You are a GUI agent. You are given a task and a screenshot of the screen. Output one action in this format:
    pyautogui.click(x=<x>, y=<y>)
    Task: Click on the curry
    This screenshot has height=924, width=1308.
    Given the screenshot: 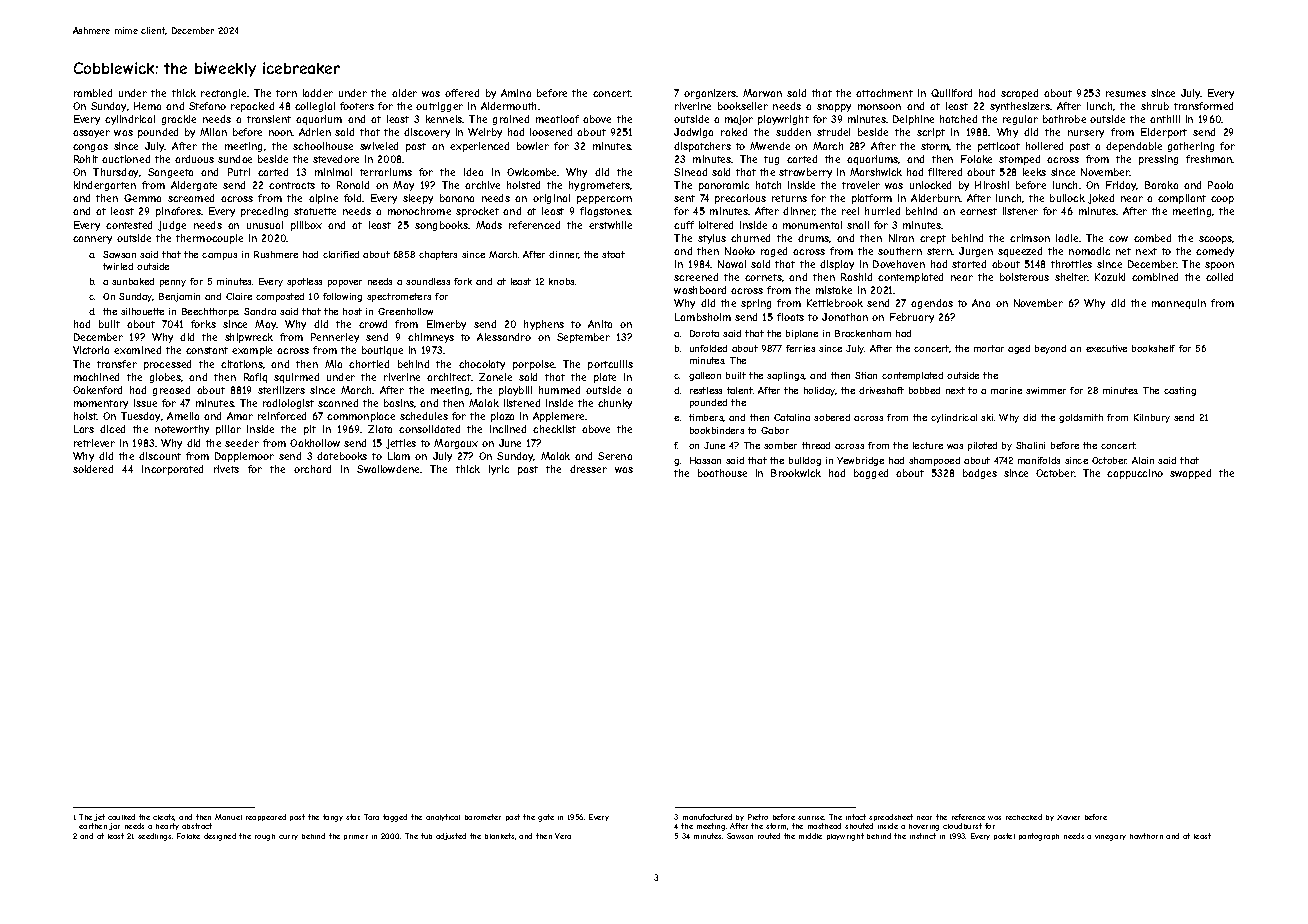 What is the action you would take?
    pyautogui.click(x=288, y=837)
